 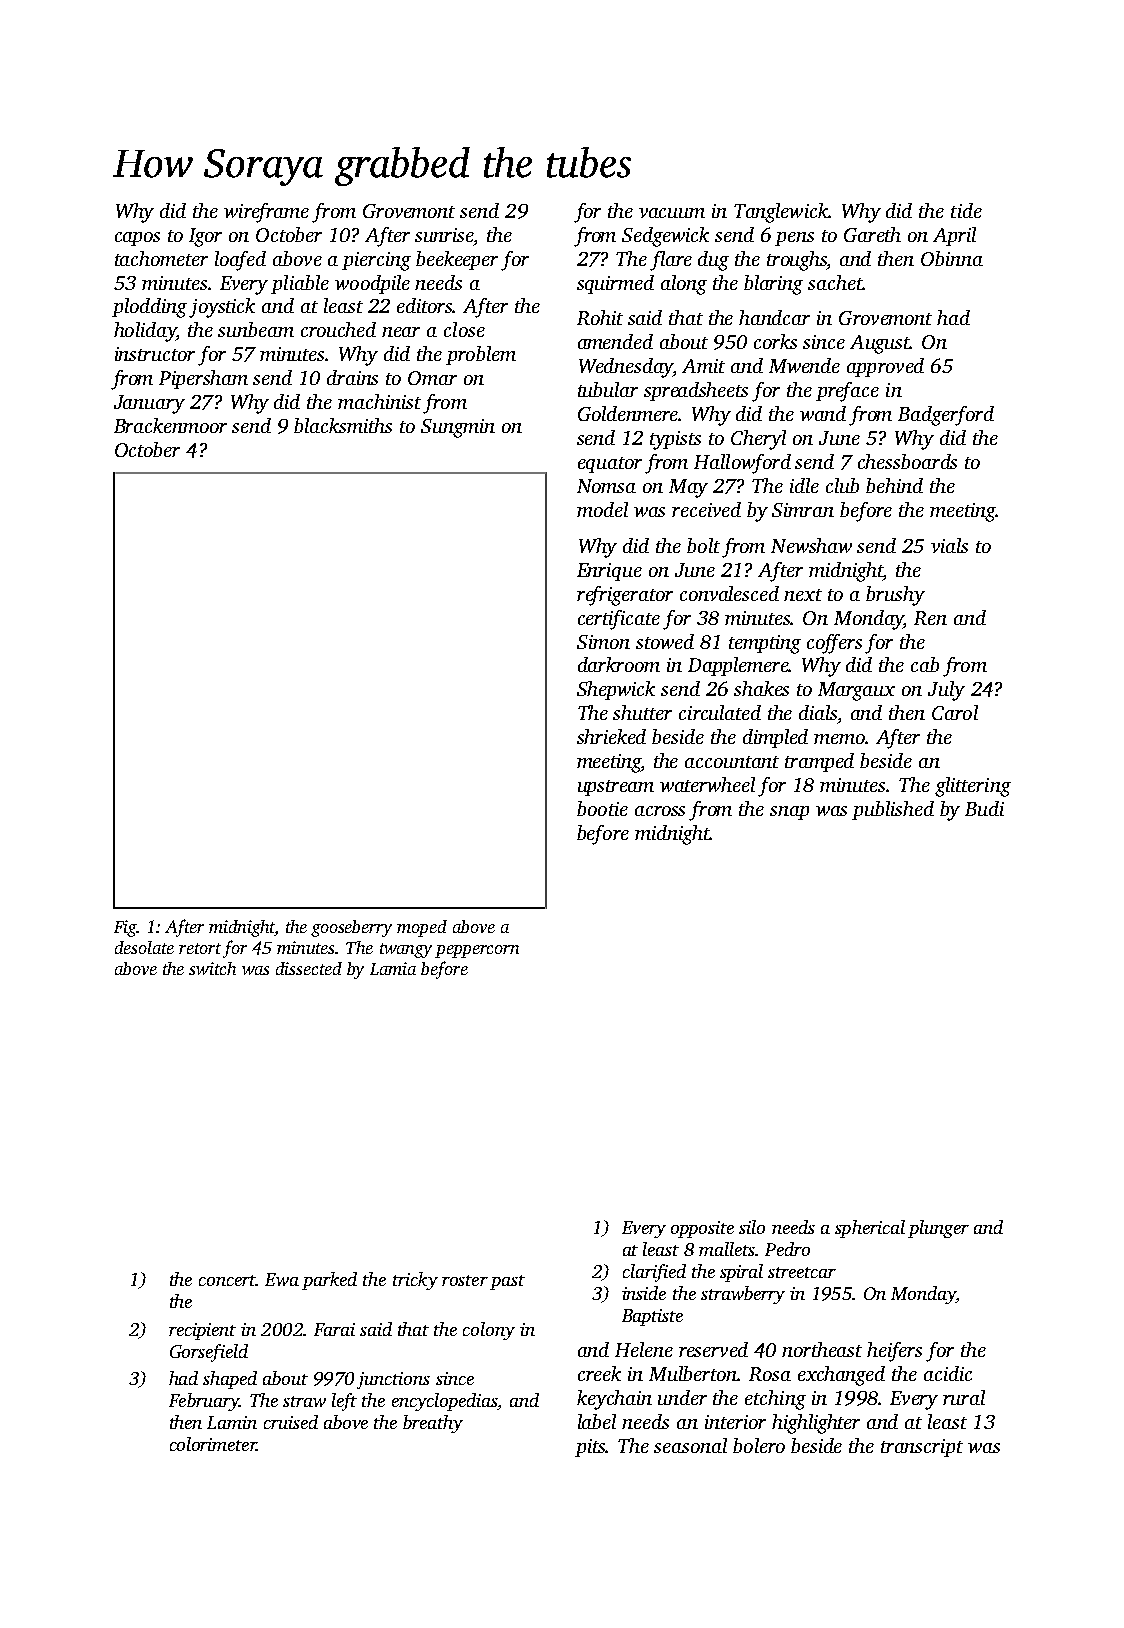 I want to click on capos, so click(x=137, y=239).
